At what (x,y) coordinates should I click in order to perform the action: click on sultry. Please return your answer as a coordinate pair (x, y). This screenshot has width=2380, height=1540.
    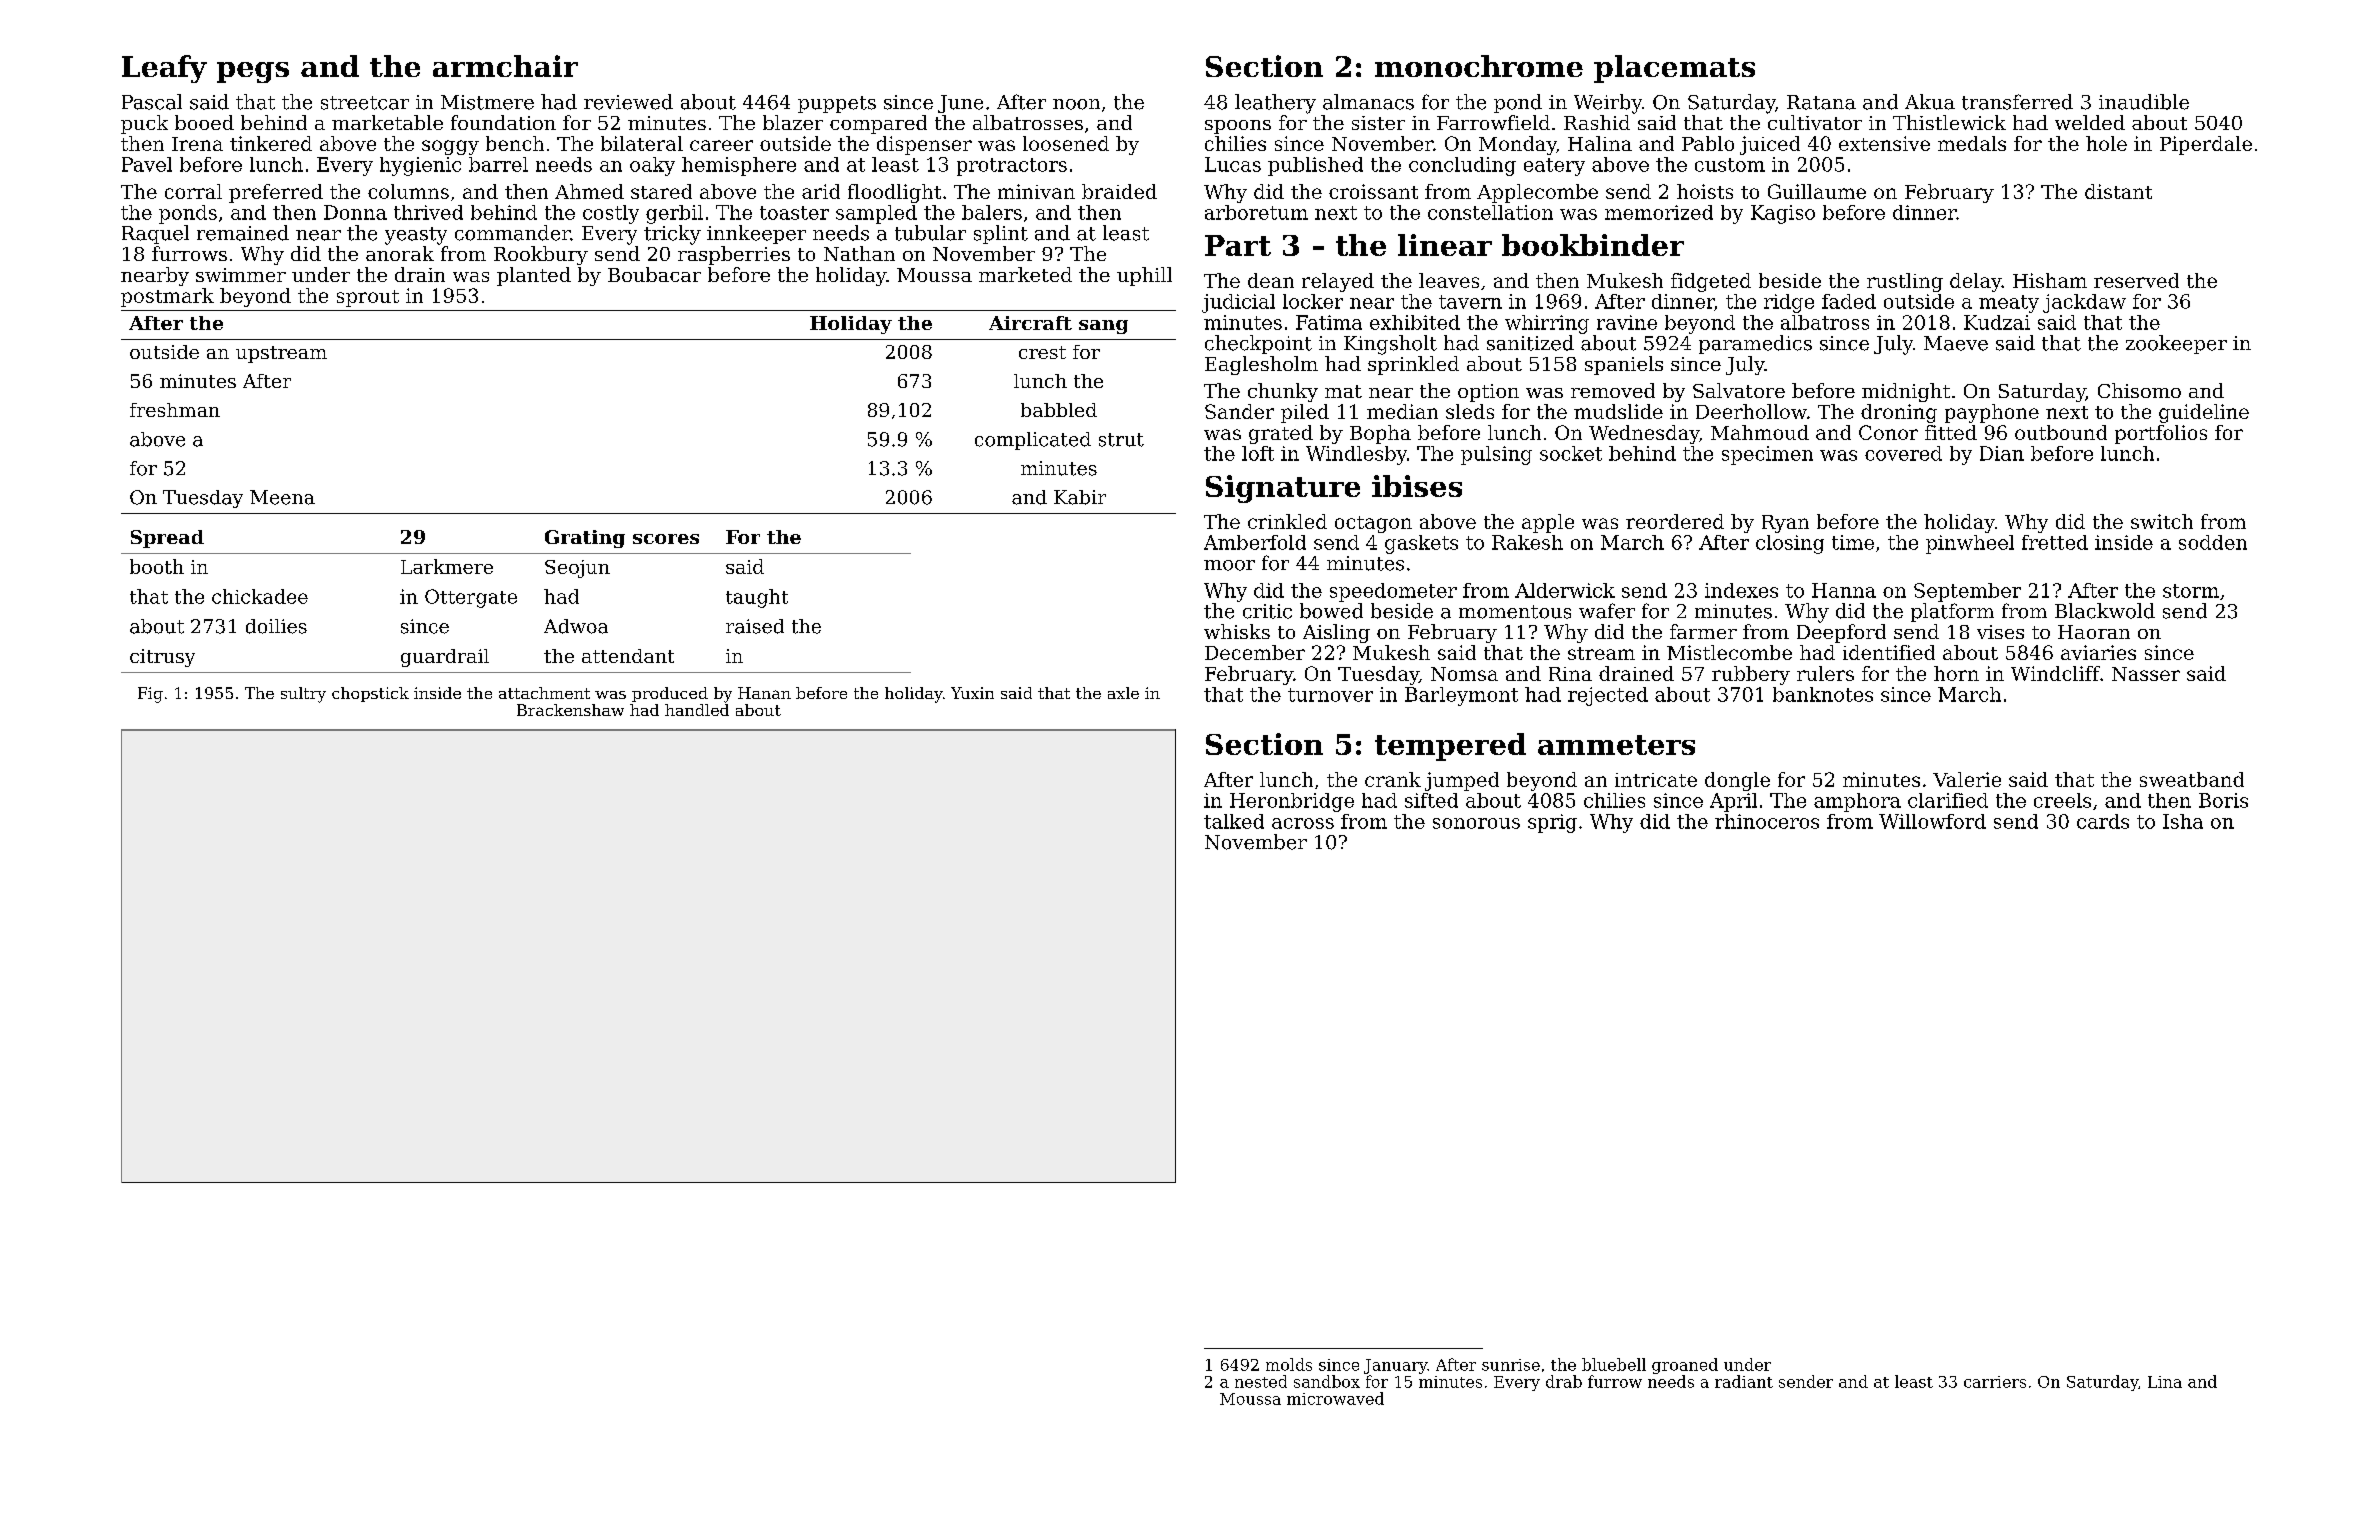
    Looking at the image, I should click on (303, 695).
